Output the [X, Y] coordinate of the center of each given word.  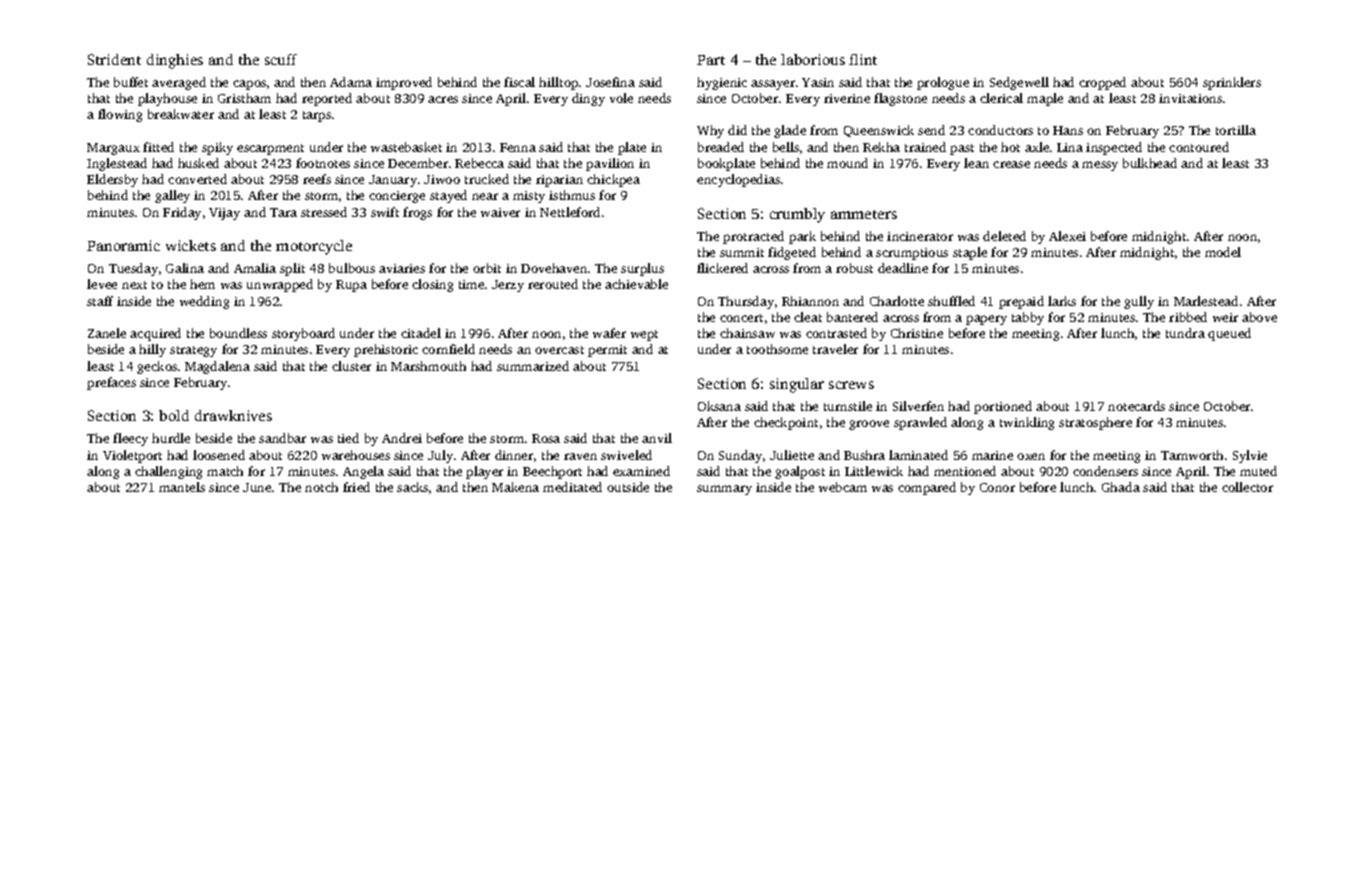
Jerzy [508, 286]
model [1223, 252]
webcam [843, 487]
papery [986, 320]
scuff [281, 59]
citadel [421, 333]
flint [863, 59]
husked [198, 163]
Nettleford [570, 212]
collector [1247, 487]
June [257, 487]
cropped [1102, 83]
